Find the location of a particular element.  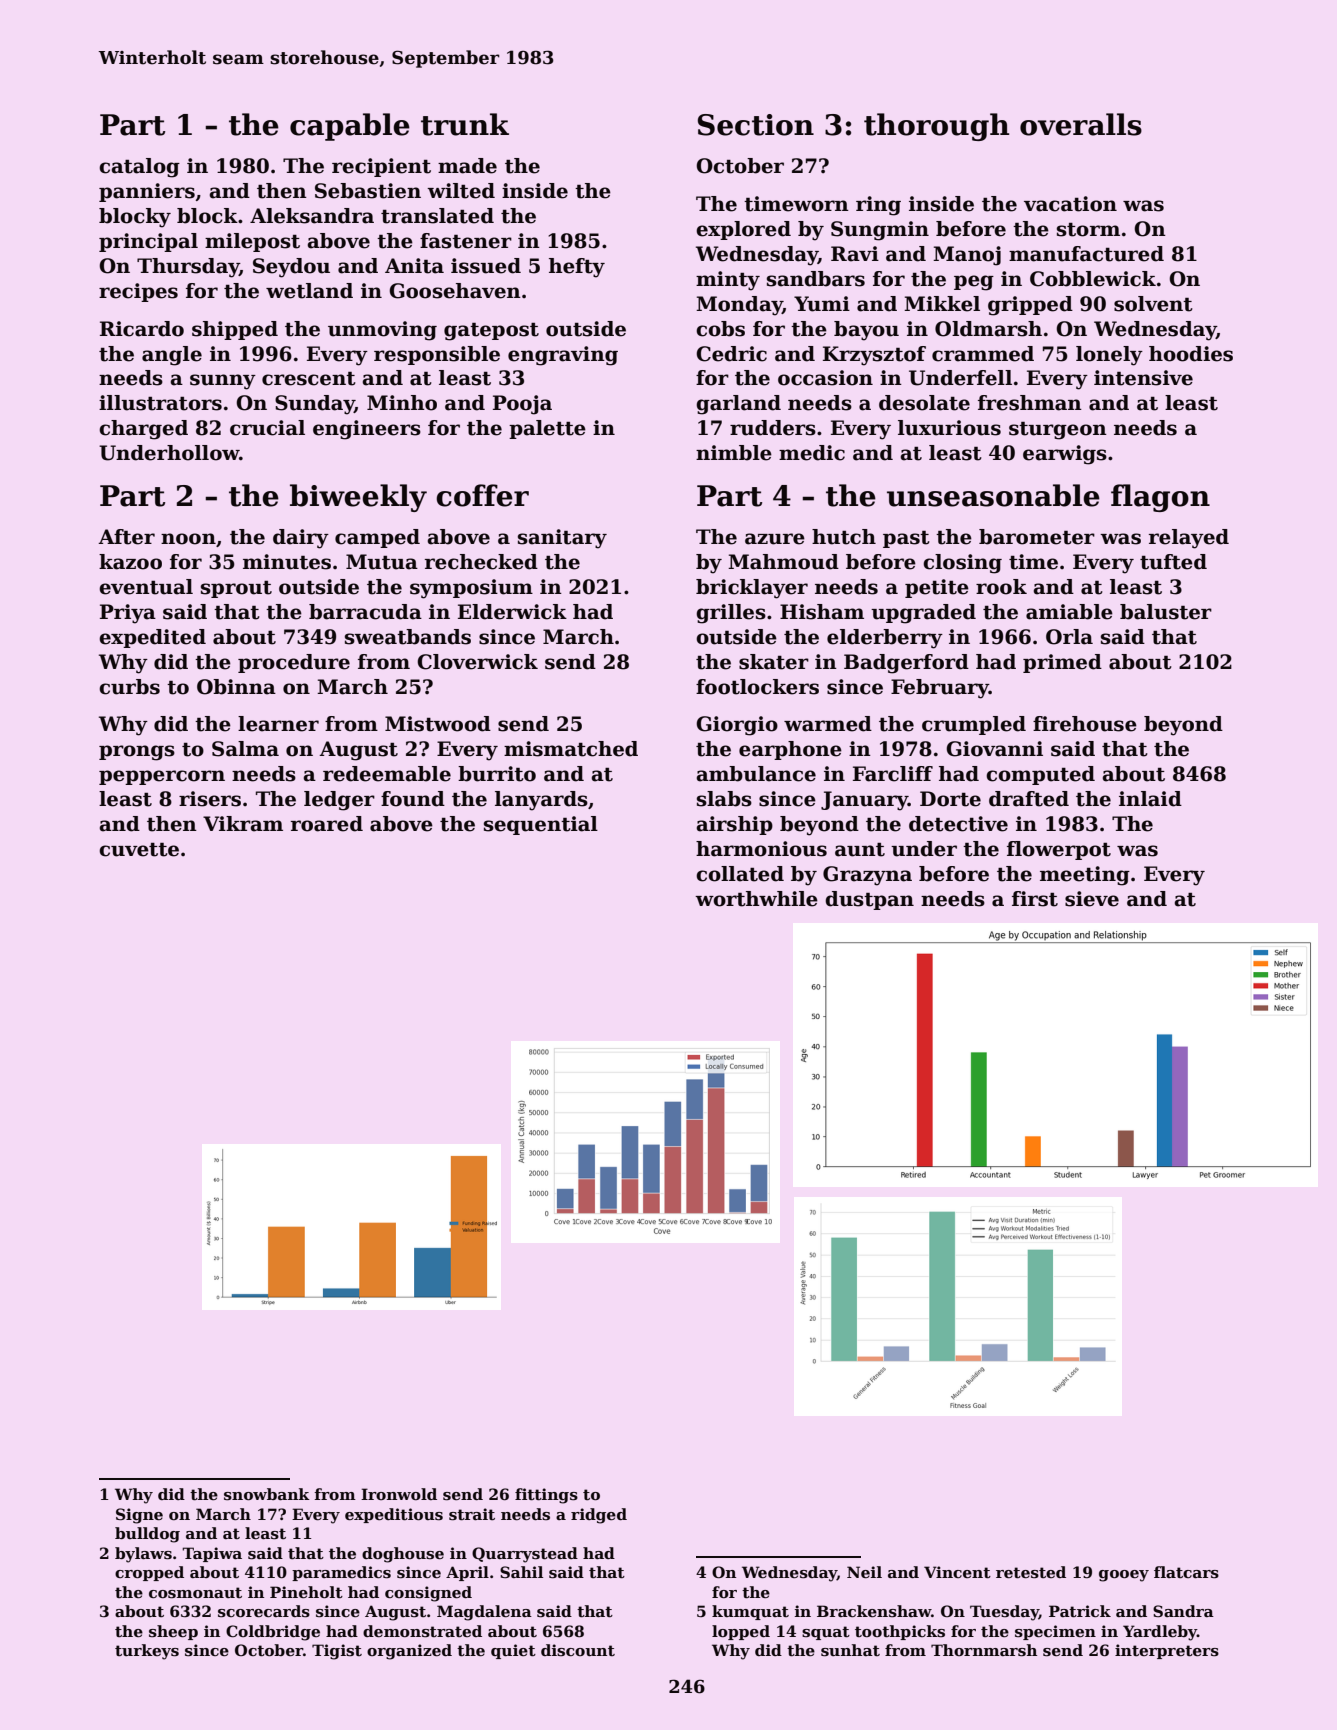

thorough is located at coordinates (936, 127).
